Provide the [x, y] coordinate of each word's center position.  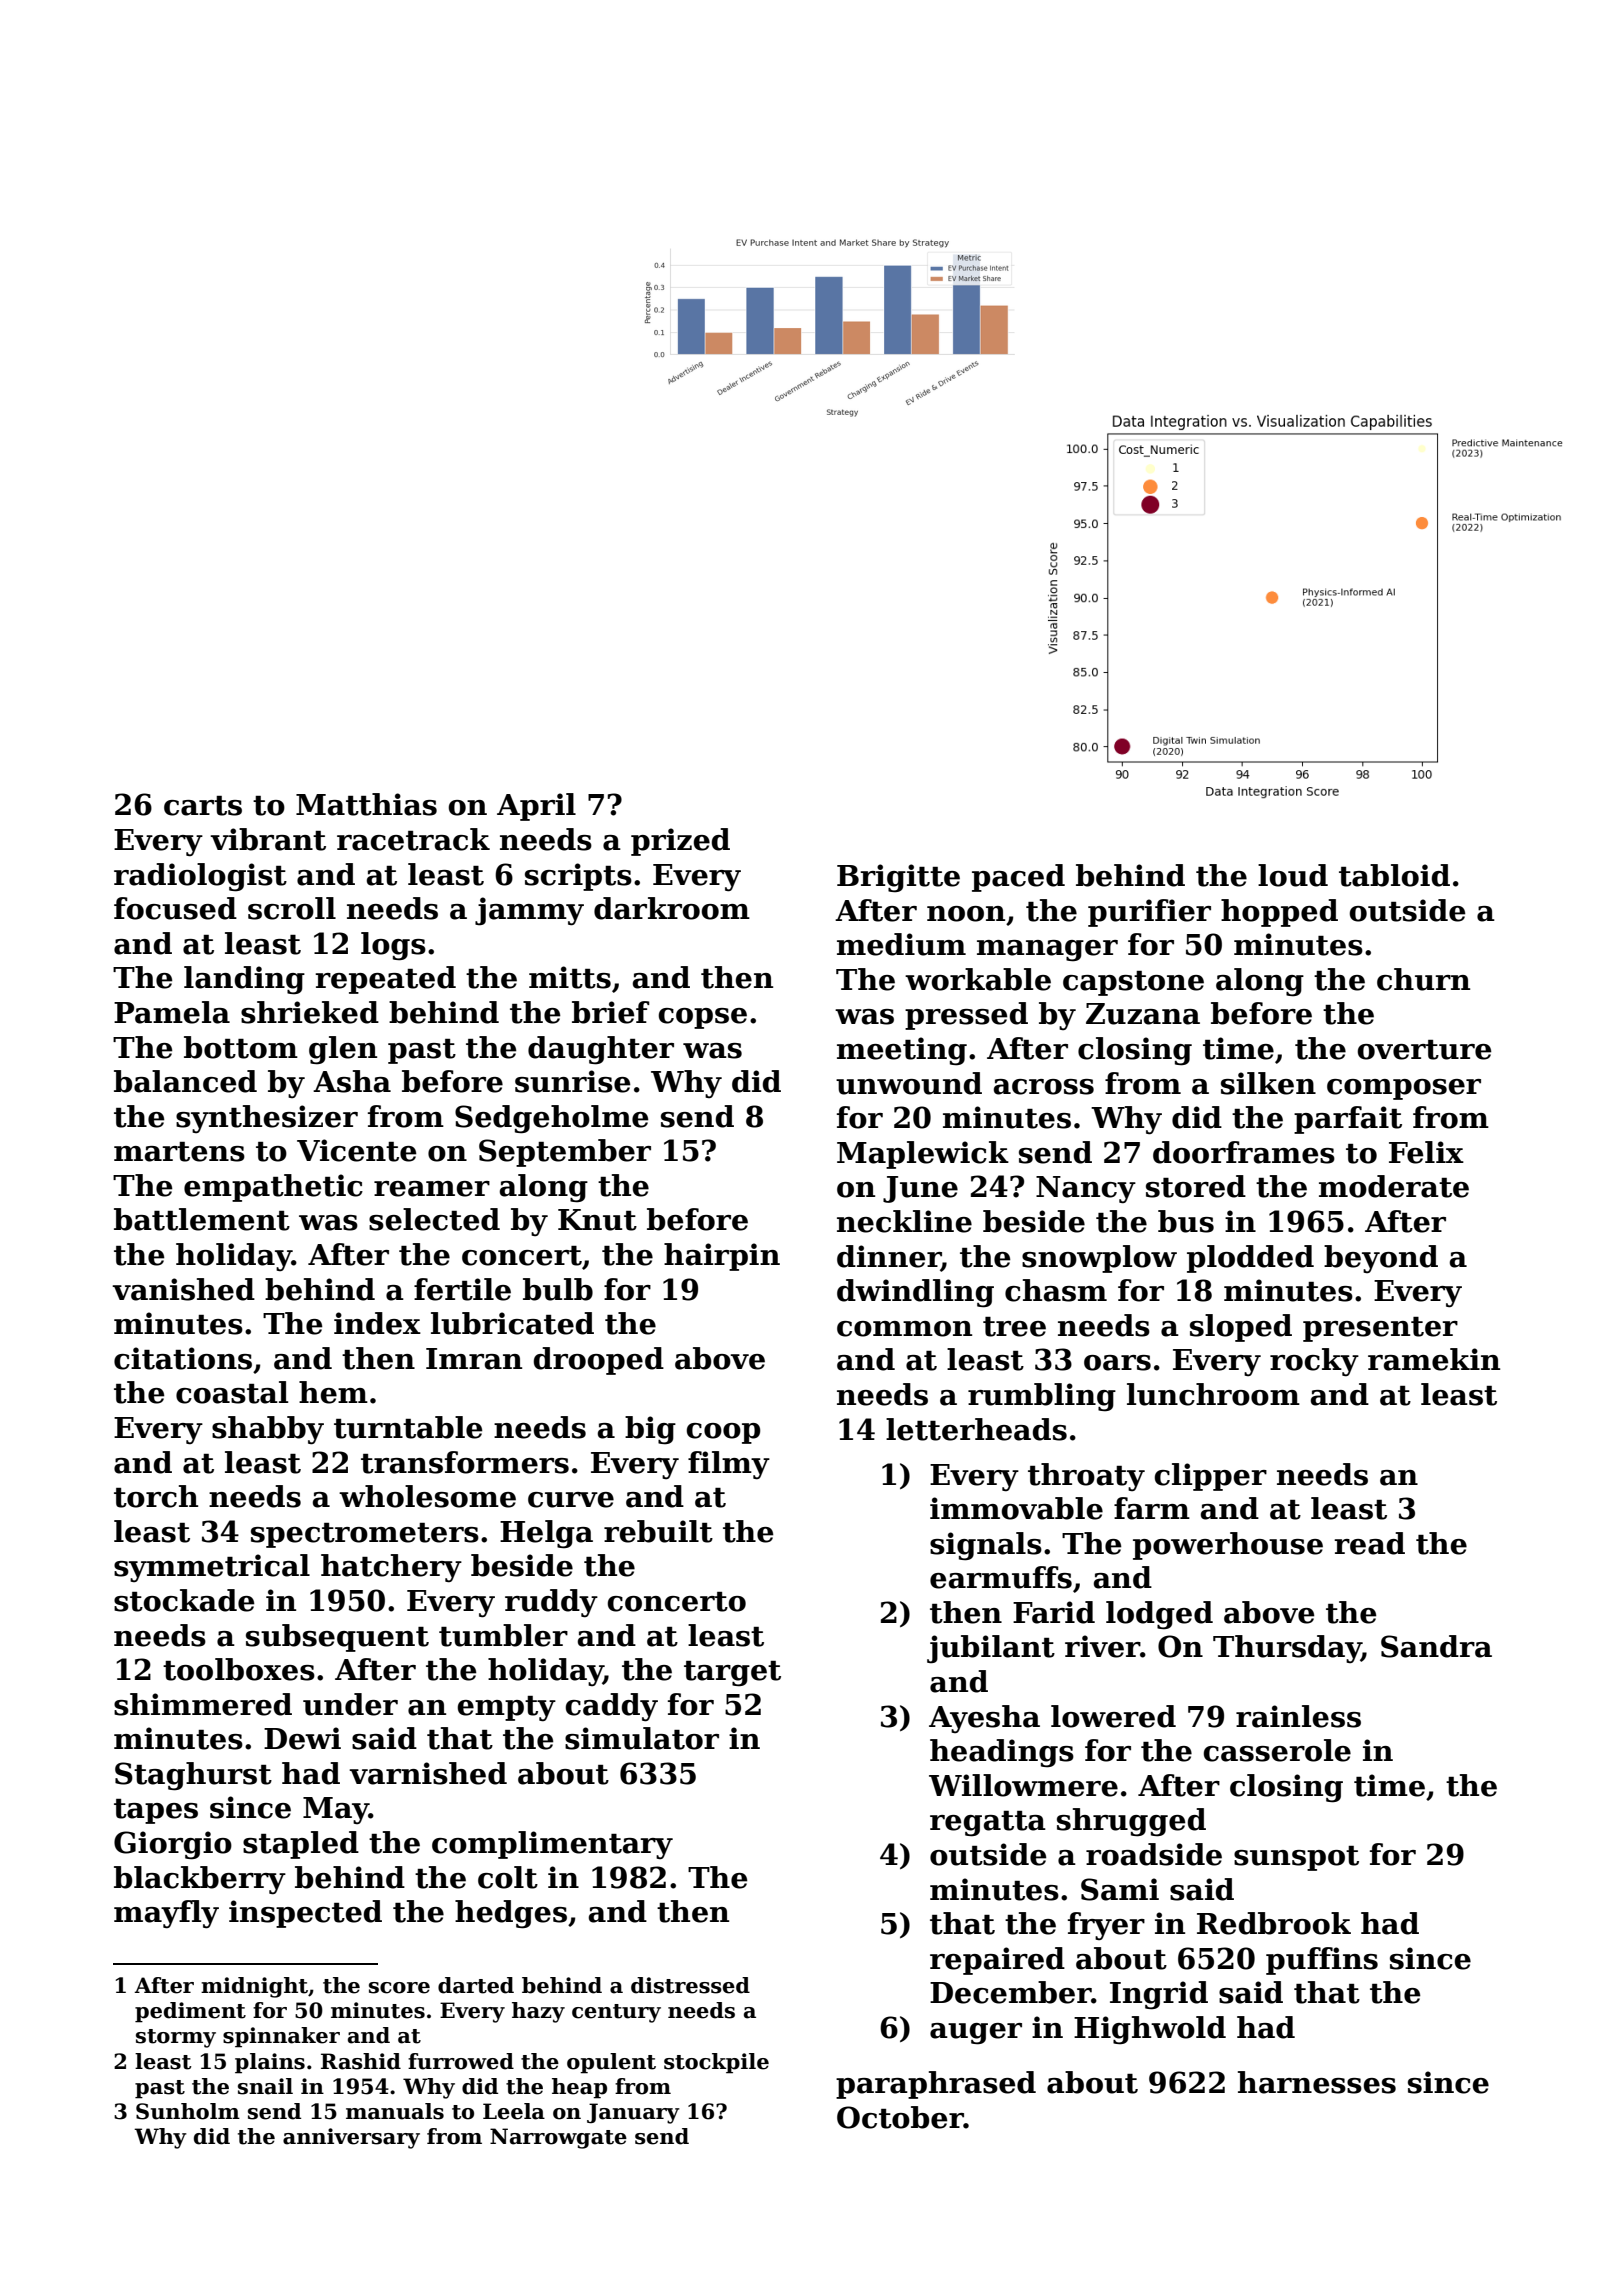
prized [680, 842]
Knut [597, 1220]
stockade [184, 1600]
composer [1404, 1089]
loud [1293, 875]
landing [244, 980]
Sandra [1436, 1646]
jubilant [991, 1649]
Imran [474, 1359]
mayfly [166, 1914]
